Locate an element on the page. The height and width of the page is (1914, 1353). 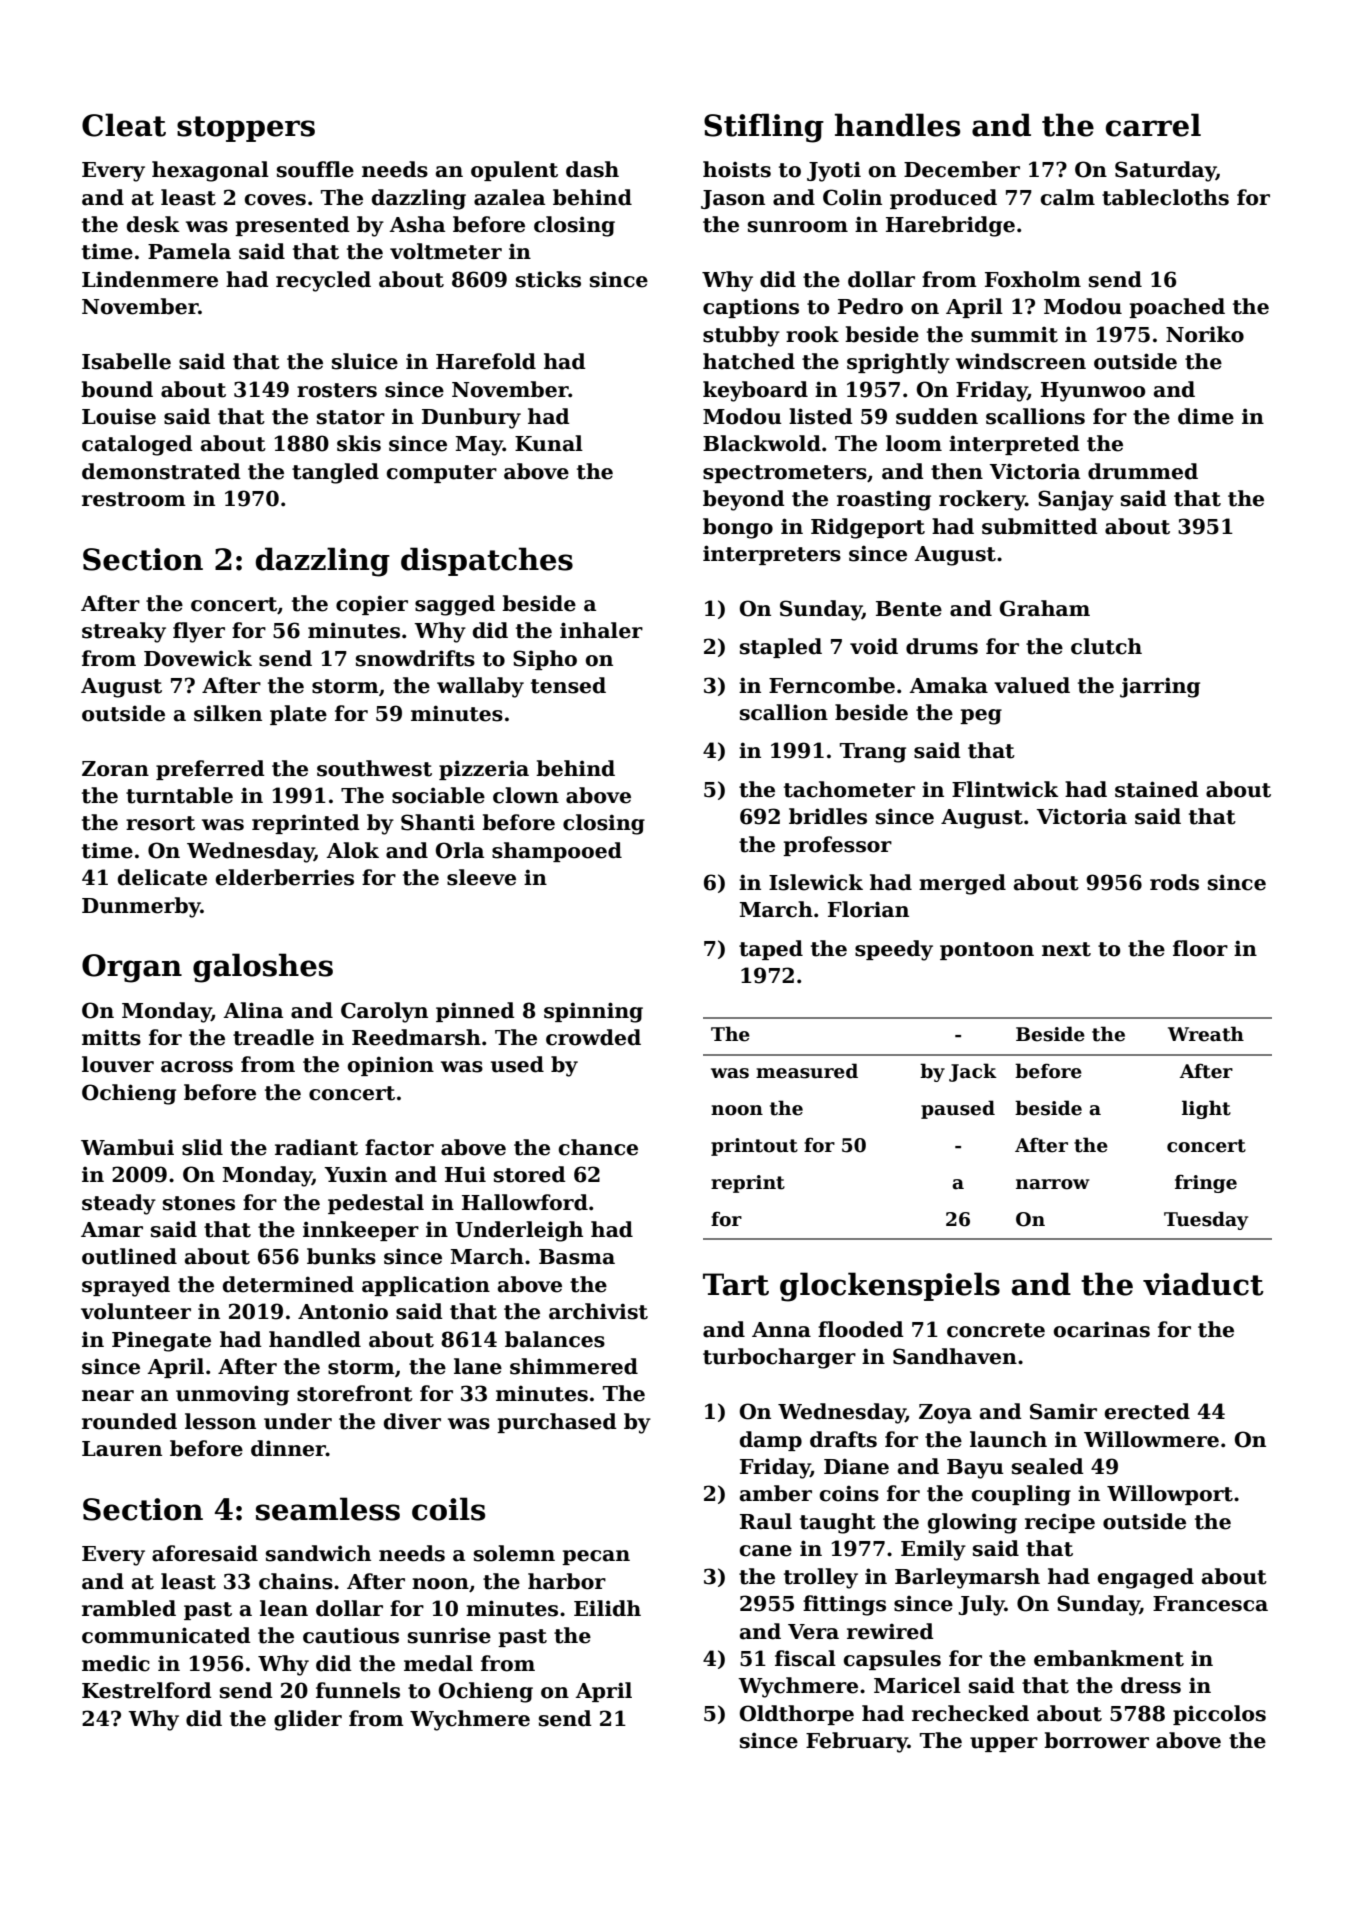
chains is located at coordinates (296, 1581).
